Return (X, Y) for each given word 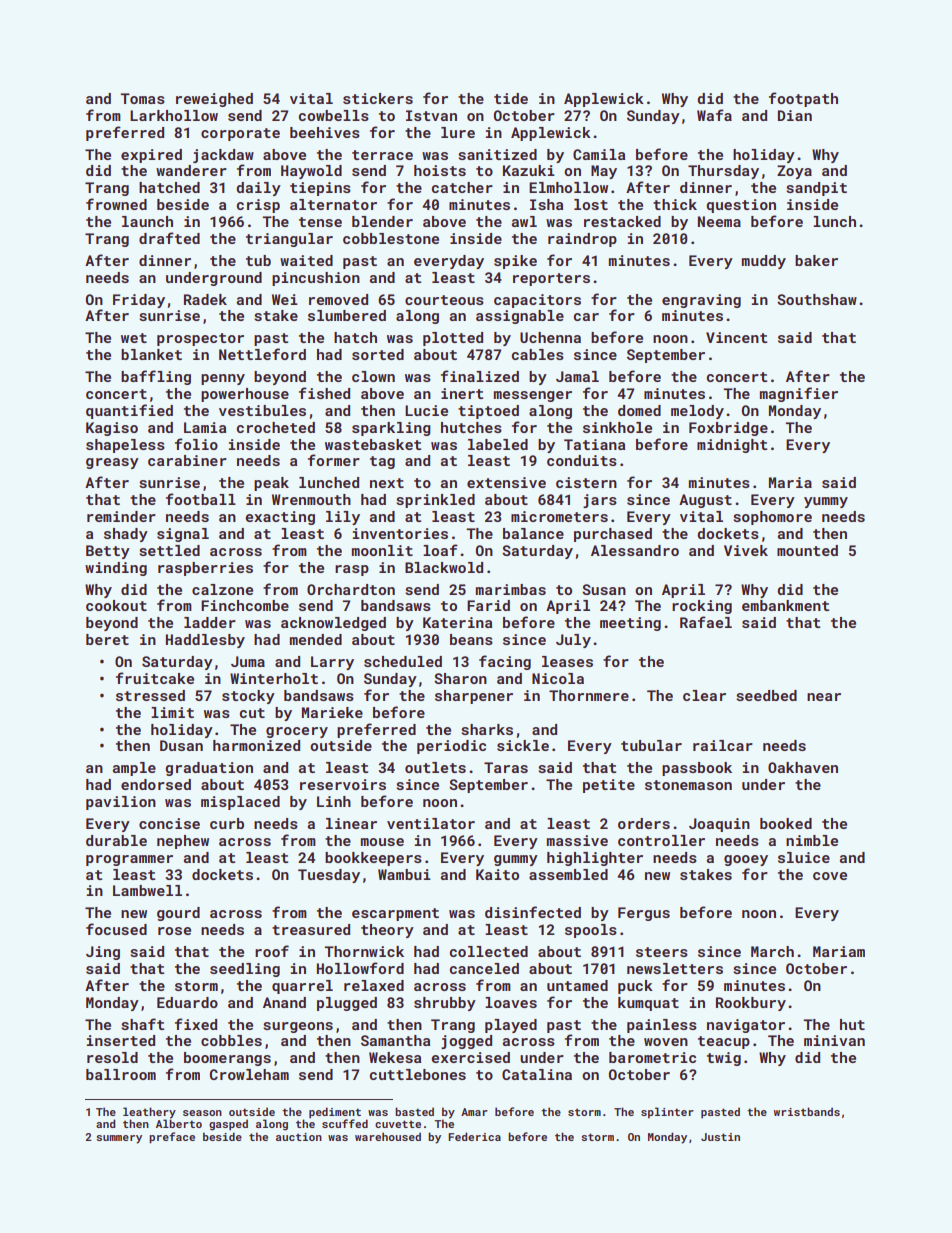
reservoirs (343, 784)
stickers (378, 98)
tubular (651, 745)
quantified (129, 411)
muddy (764, 262)
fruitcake (155, 678)
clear (704, 695)
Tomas (142, 98)
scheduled (403, 661)
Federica (474, 1136)
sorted (378, 354)
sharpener (474, 697)
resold (112, 1057)
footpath (803, 99)
